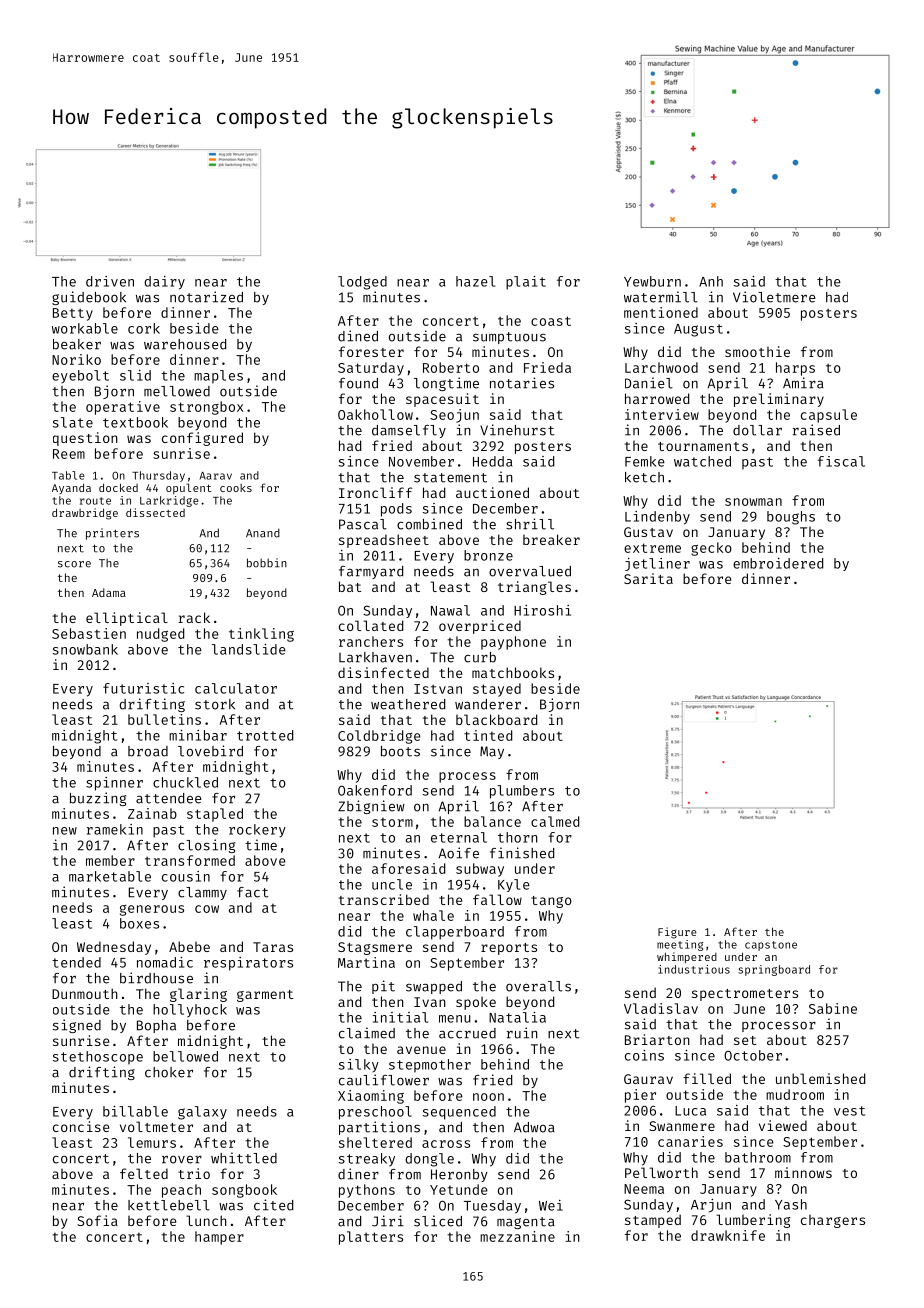 This page has height=1308, width=924. I want to click on hamper, so click(219, 1238).
